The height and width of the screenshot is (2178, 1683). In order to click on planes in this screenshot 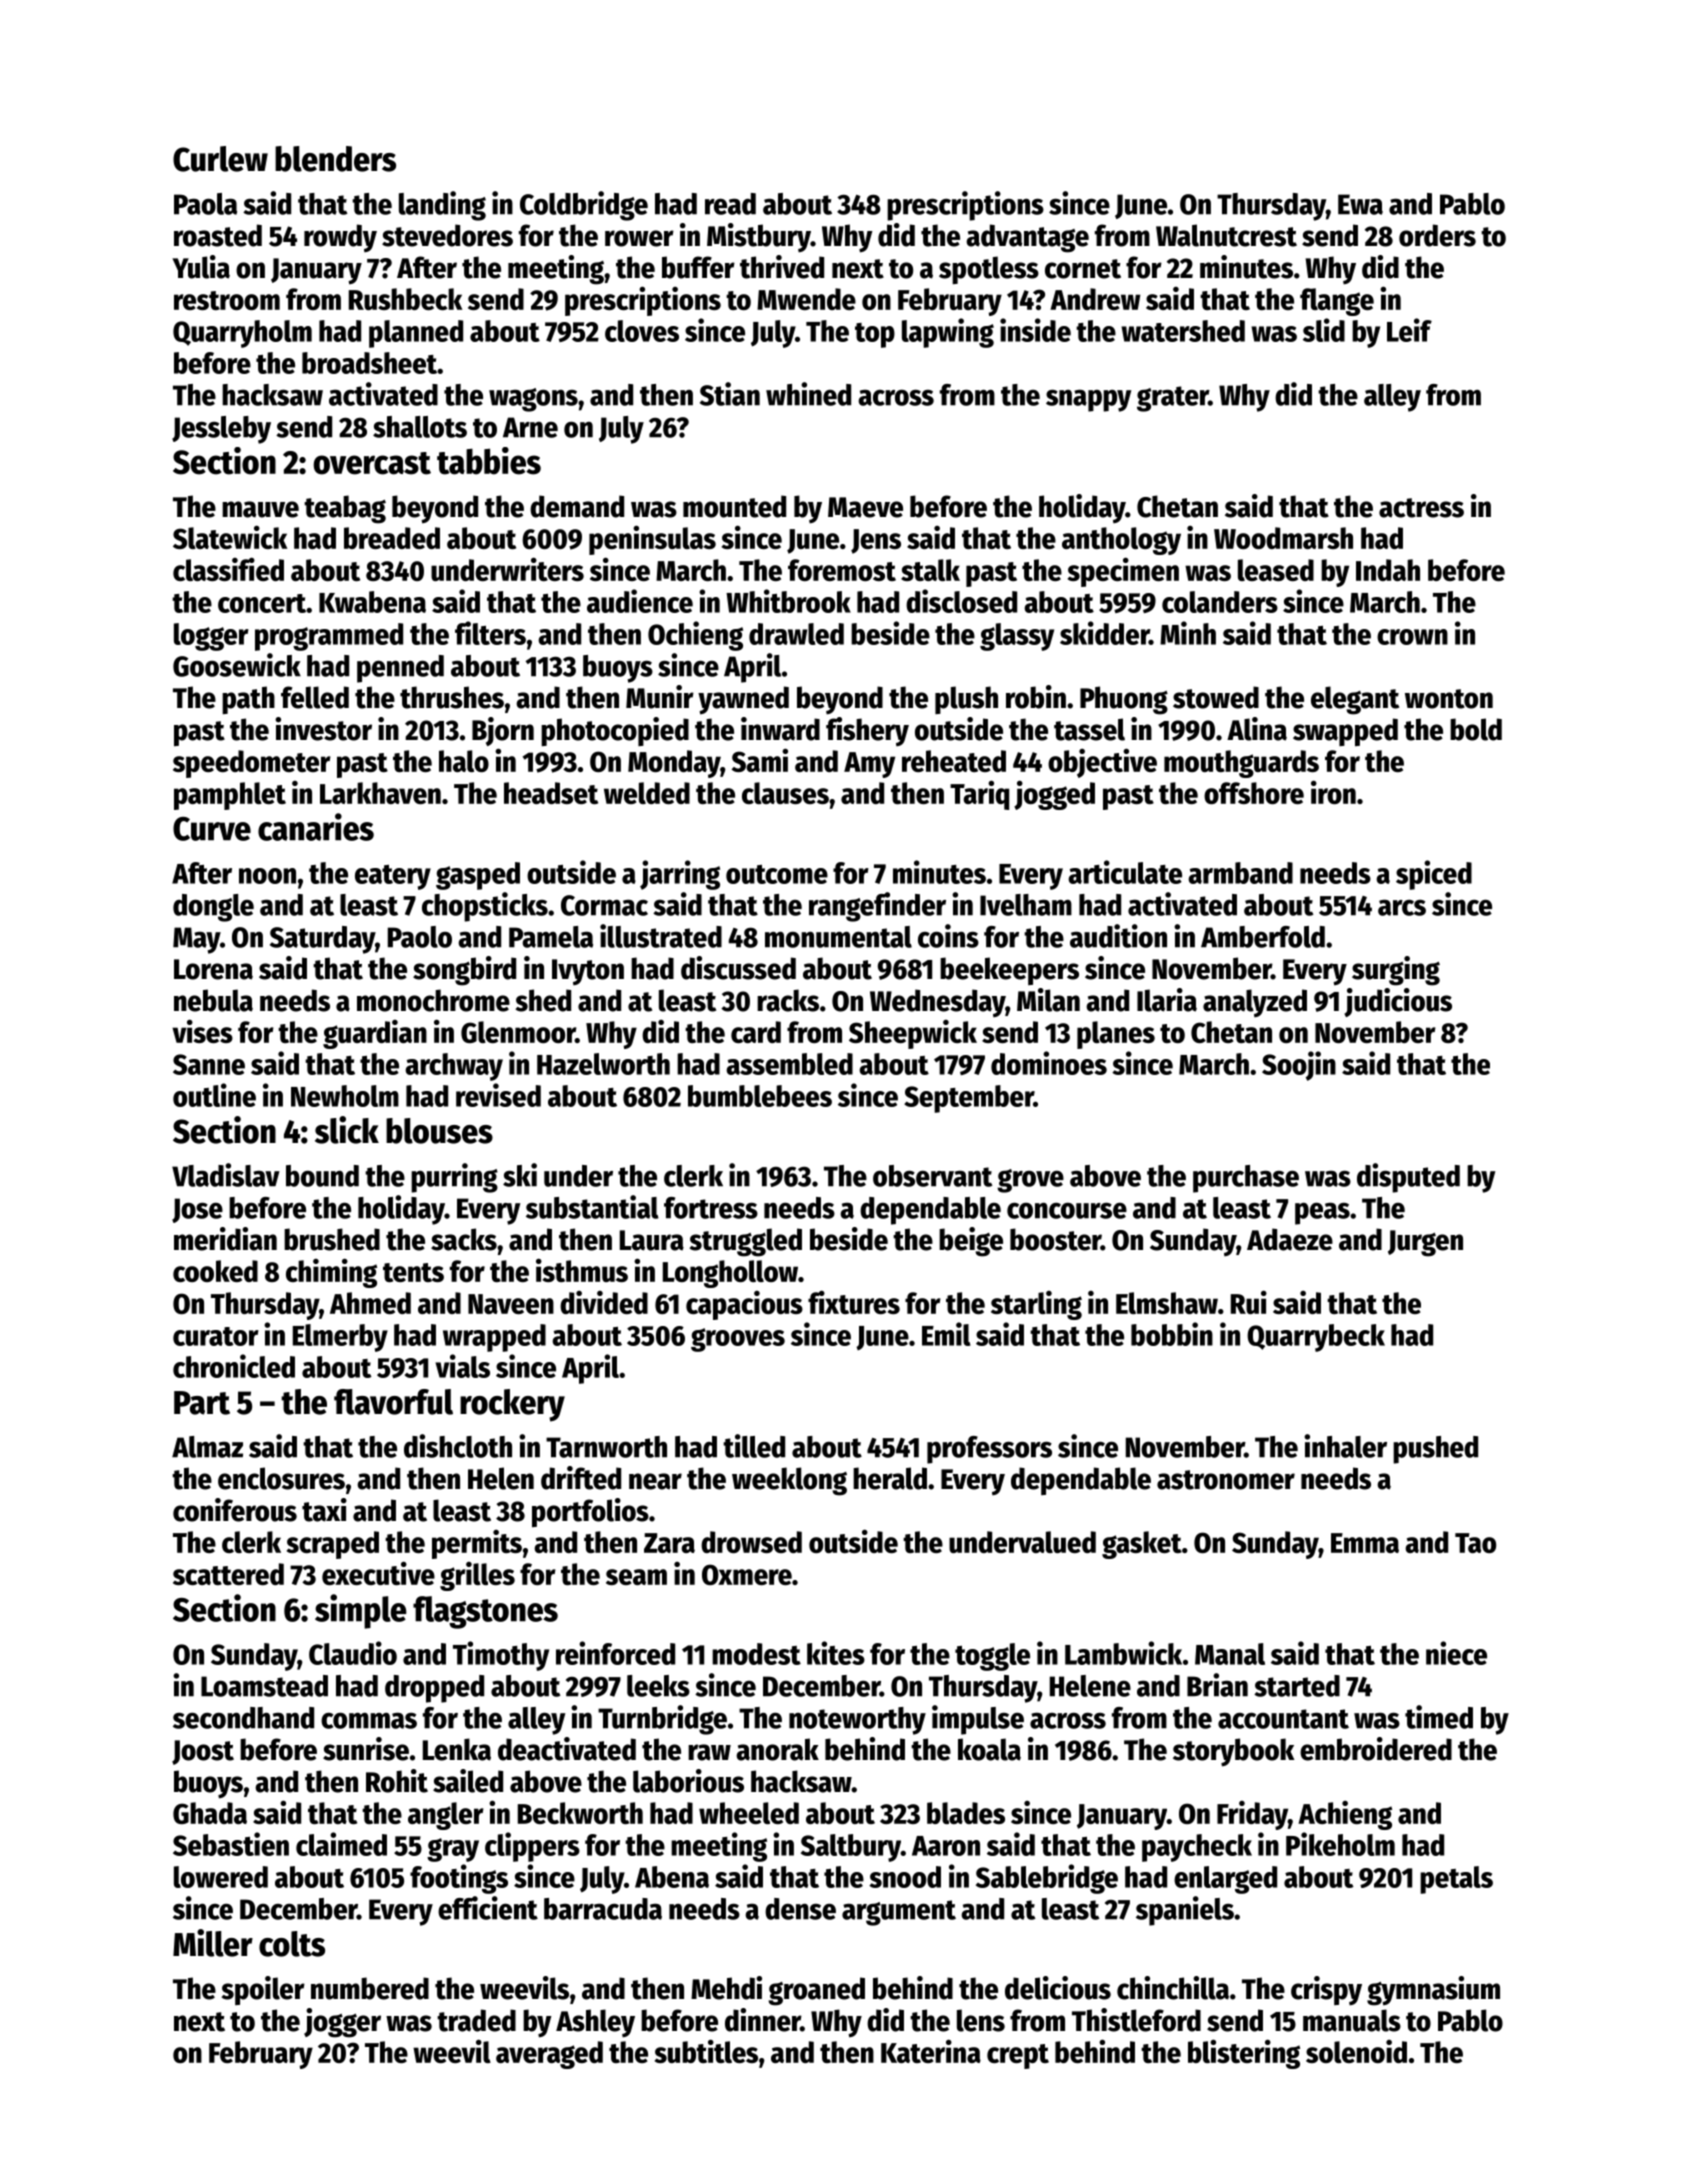, I will do `click(1116, 1035)`.
